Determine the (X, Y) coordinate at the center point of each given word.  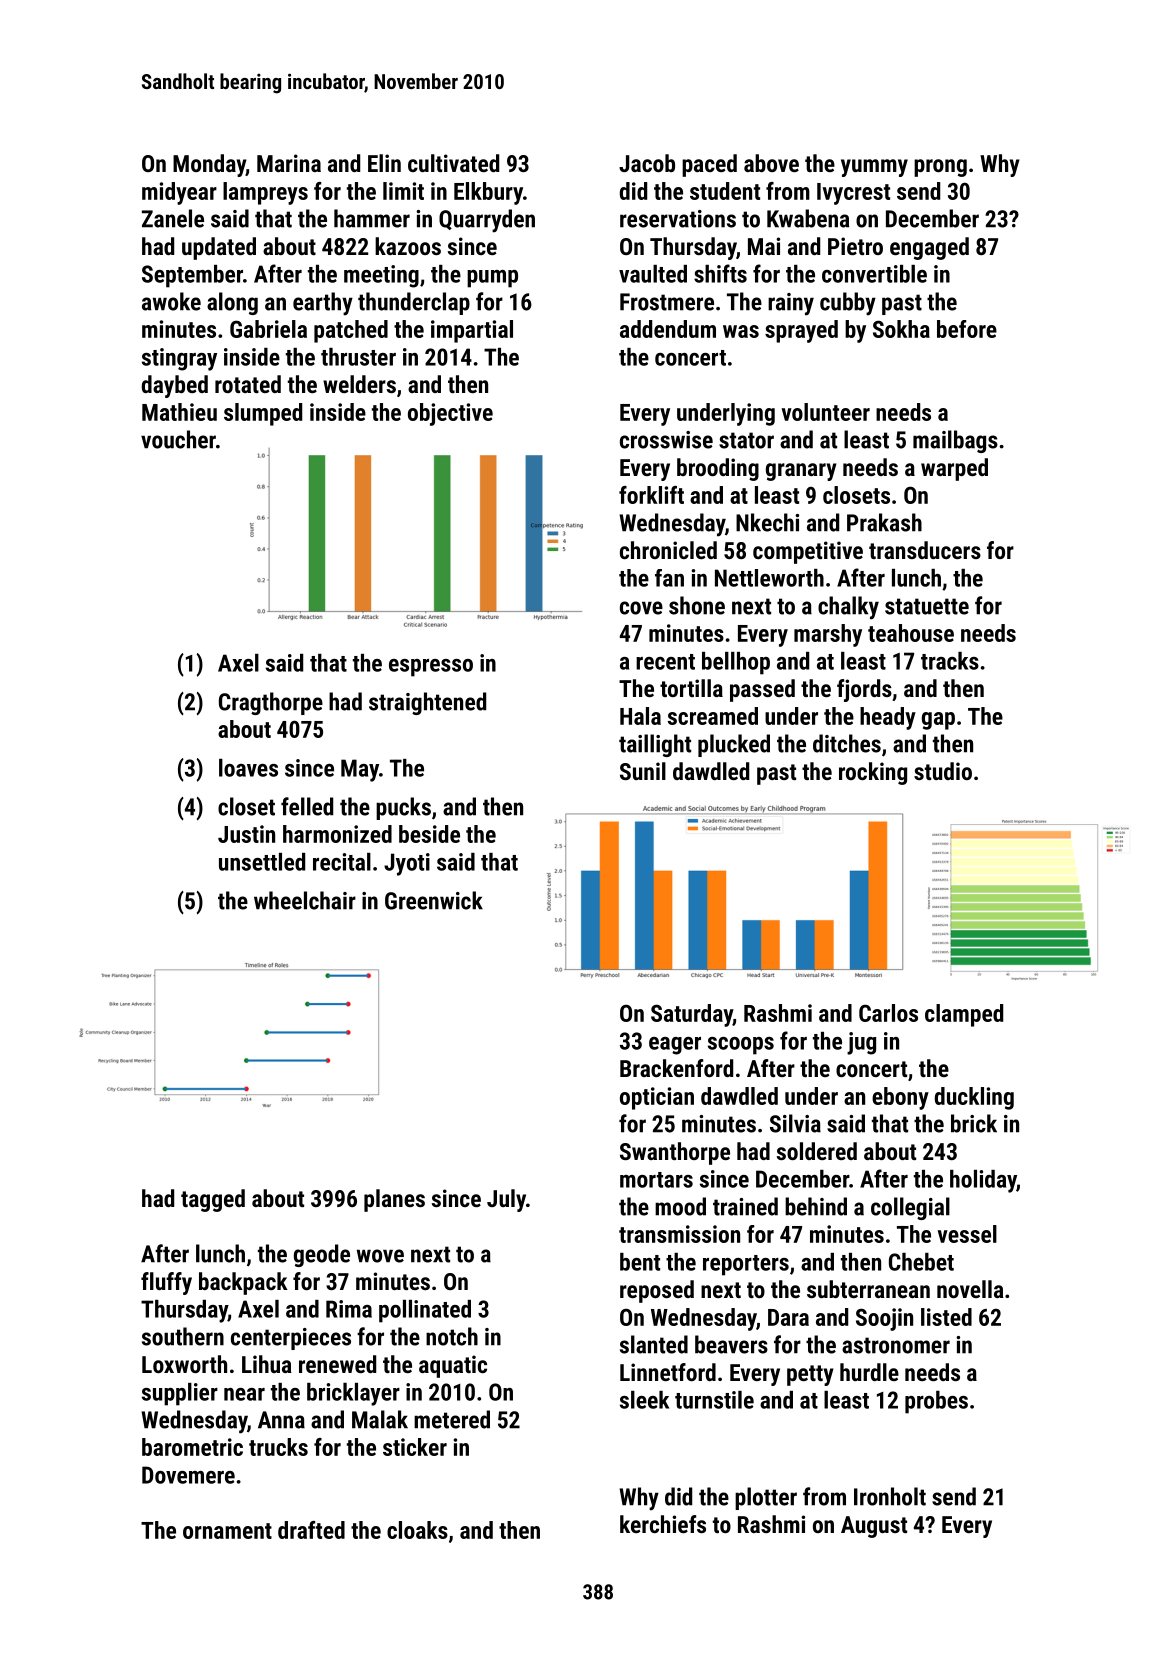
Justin (246, 834)
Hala (640, 716)
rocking (873, 773)
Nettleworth (769, 578)
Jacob (647, 163)
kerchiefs (663, 1524)
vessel (967, 1234)
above (771, 163)
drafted (311, 1530)
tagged (213, 1200)
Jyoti (407, 864)
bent (640, 1262)
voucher (178, 439)
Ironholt (890, 1496)
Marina (289, 163)
